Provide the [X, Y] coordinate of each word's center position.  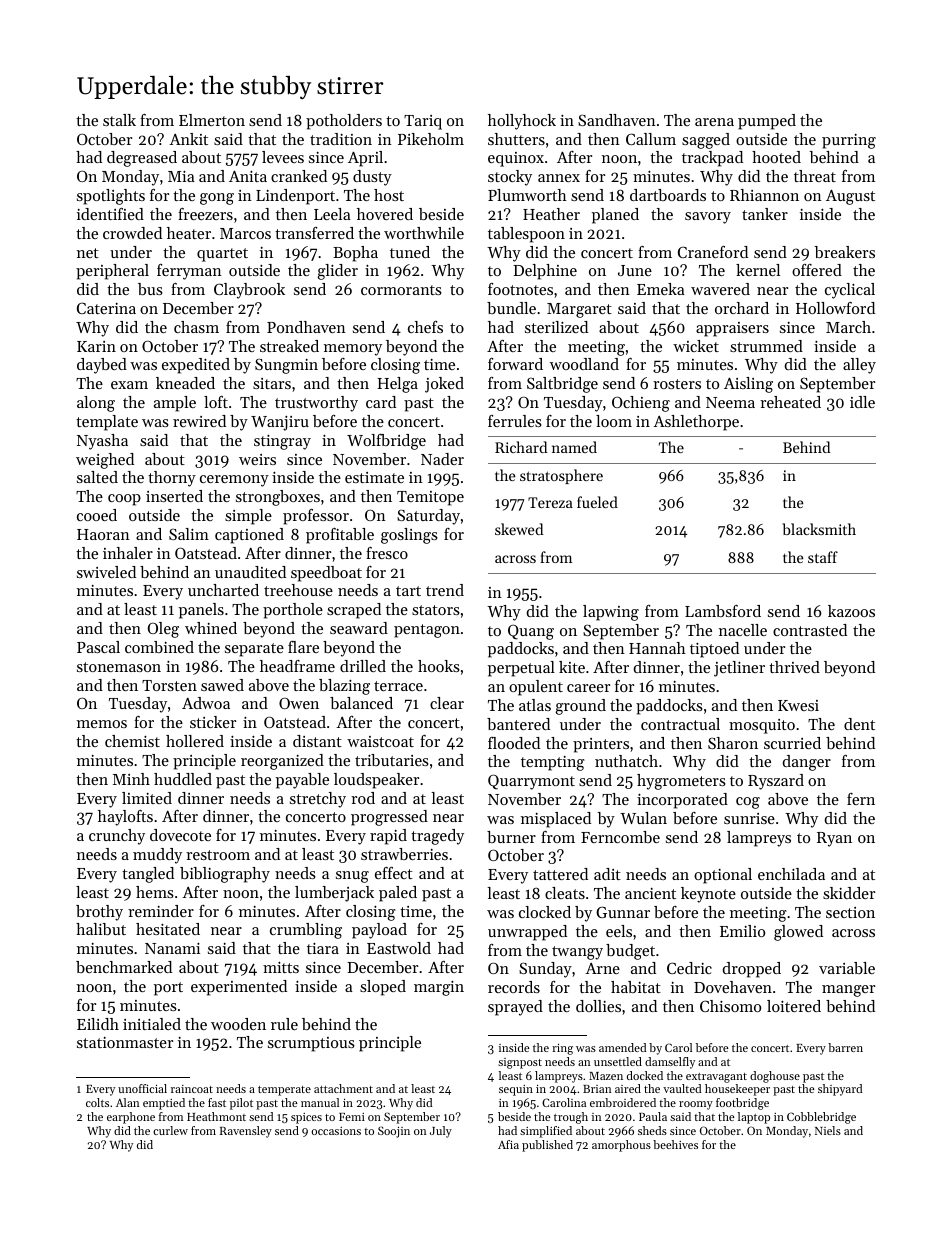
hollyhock [522, 122]
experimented [239, 988]
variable [847, 968]
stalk [119, 120]
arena [714, 122]
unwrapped [527, 933]
